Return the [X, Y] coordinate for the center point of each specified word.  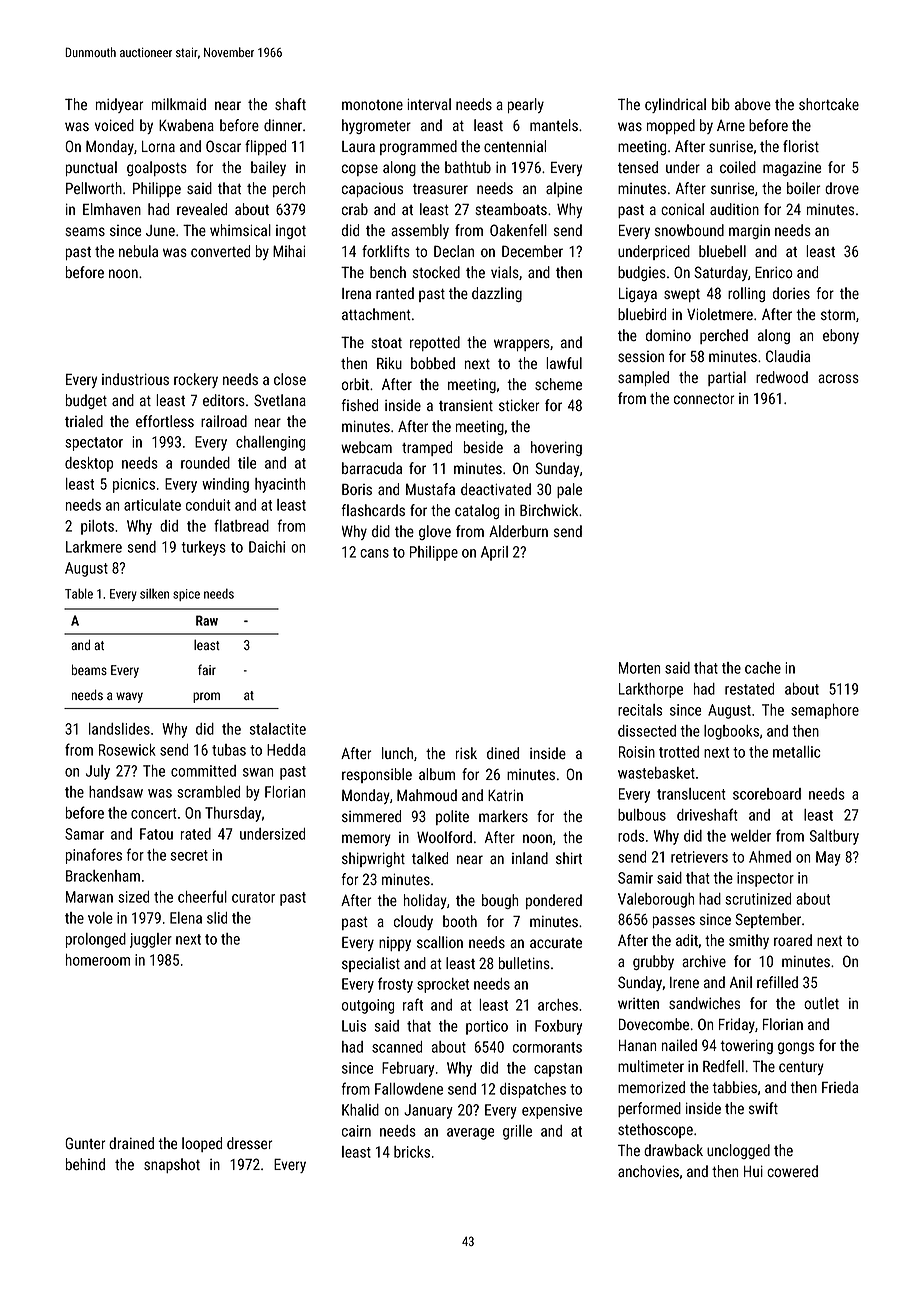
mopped [671, 126]
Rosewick [127, 750]
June [160, 230]
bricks [412, 1152]
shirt [569, 858]
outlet [821, 1003]
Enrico [774, 272]
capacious [372, 190]
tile [247, 463]
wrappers [522, 345]
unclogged [738, 1151]
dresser [250, 1143]
